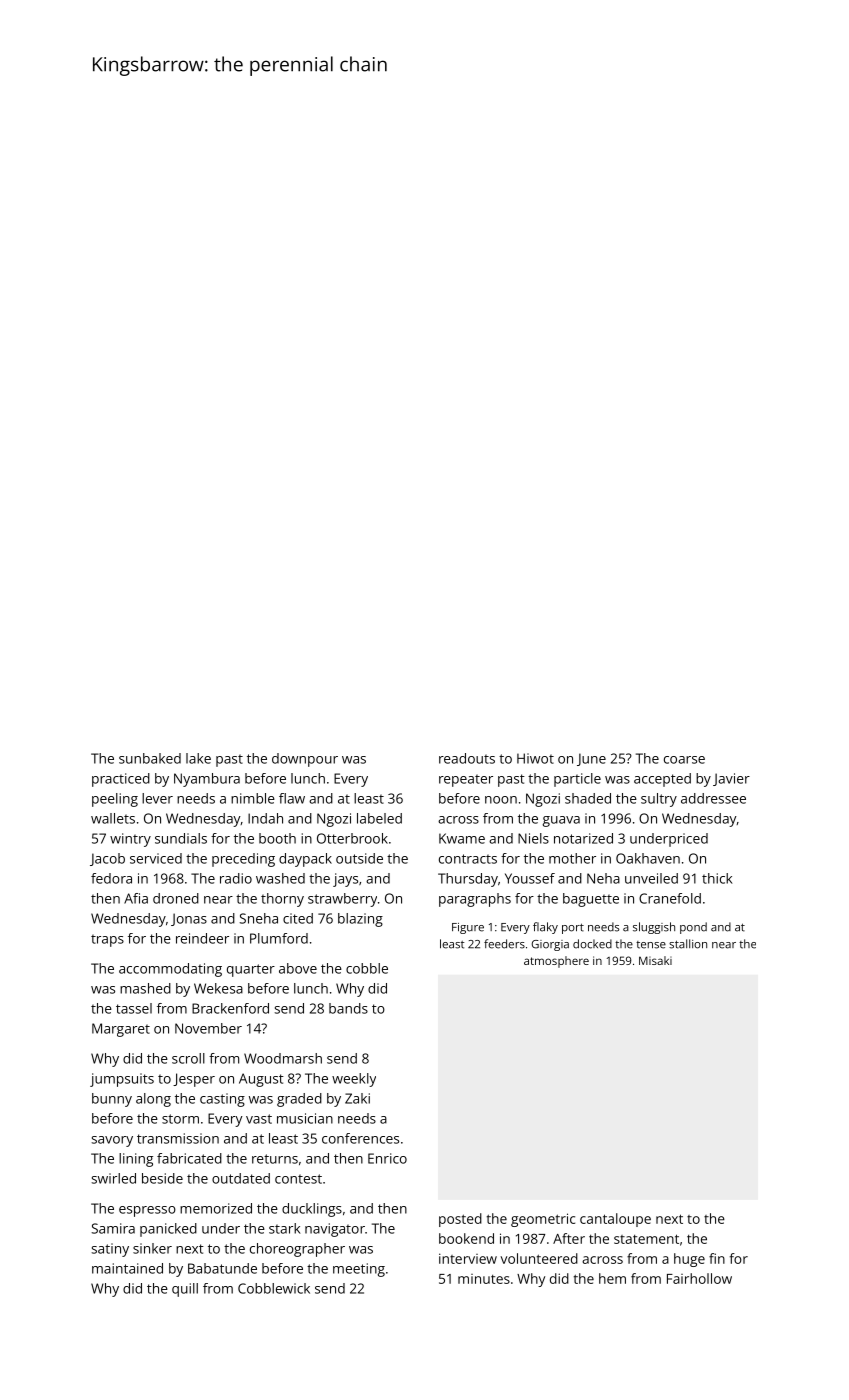 This screenshot has height=1400, width=849. Describe the element at coordinates (305, 1118) in the screenshot. I see `musician` at that location.
